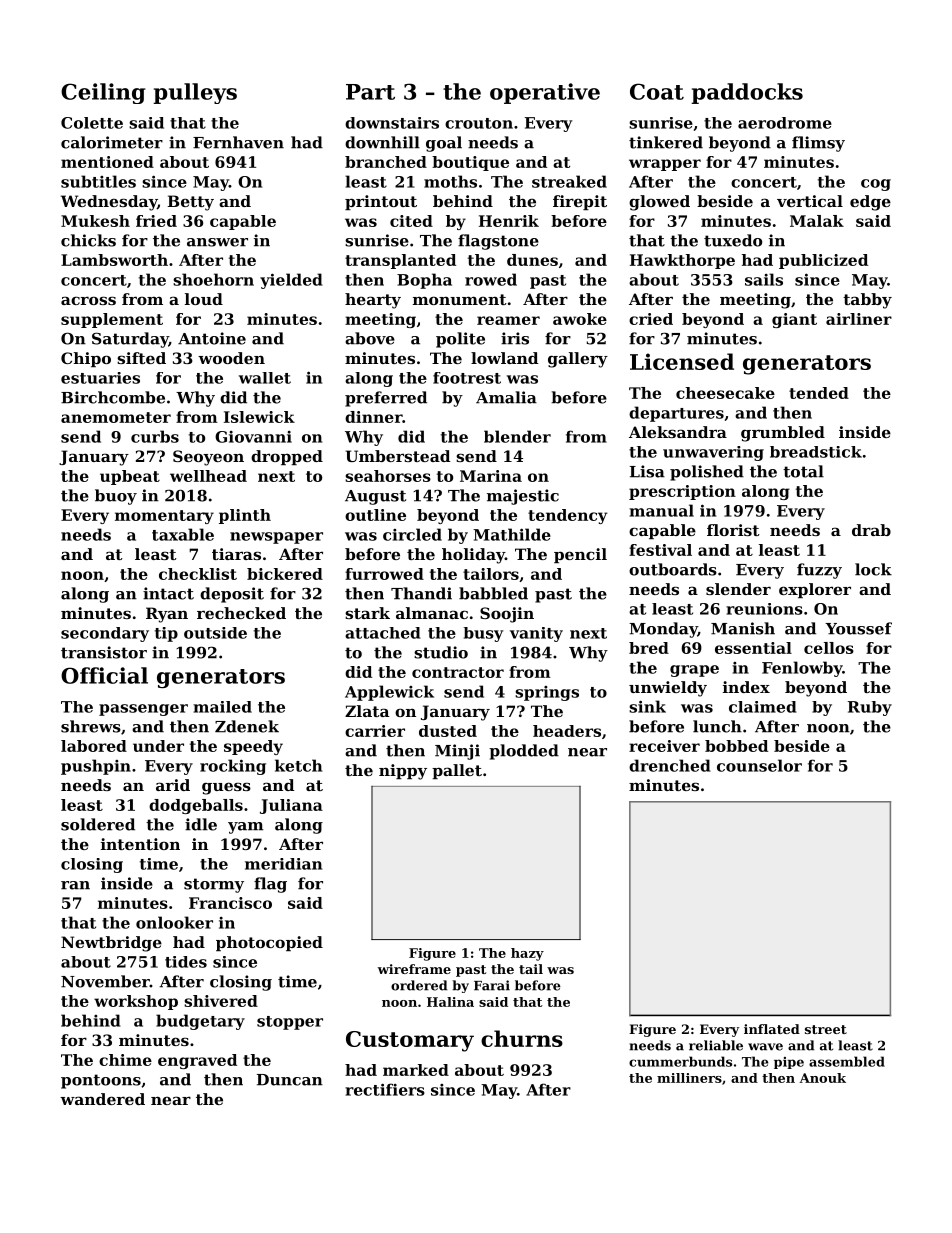  What do you see at coordinates (578, 360) in the screenshot?
I see `gallery` at bounding box center [578, 360].
